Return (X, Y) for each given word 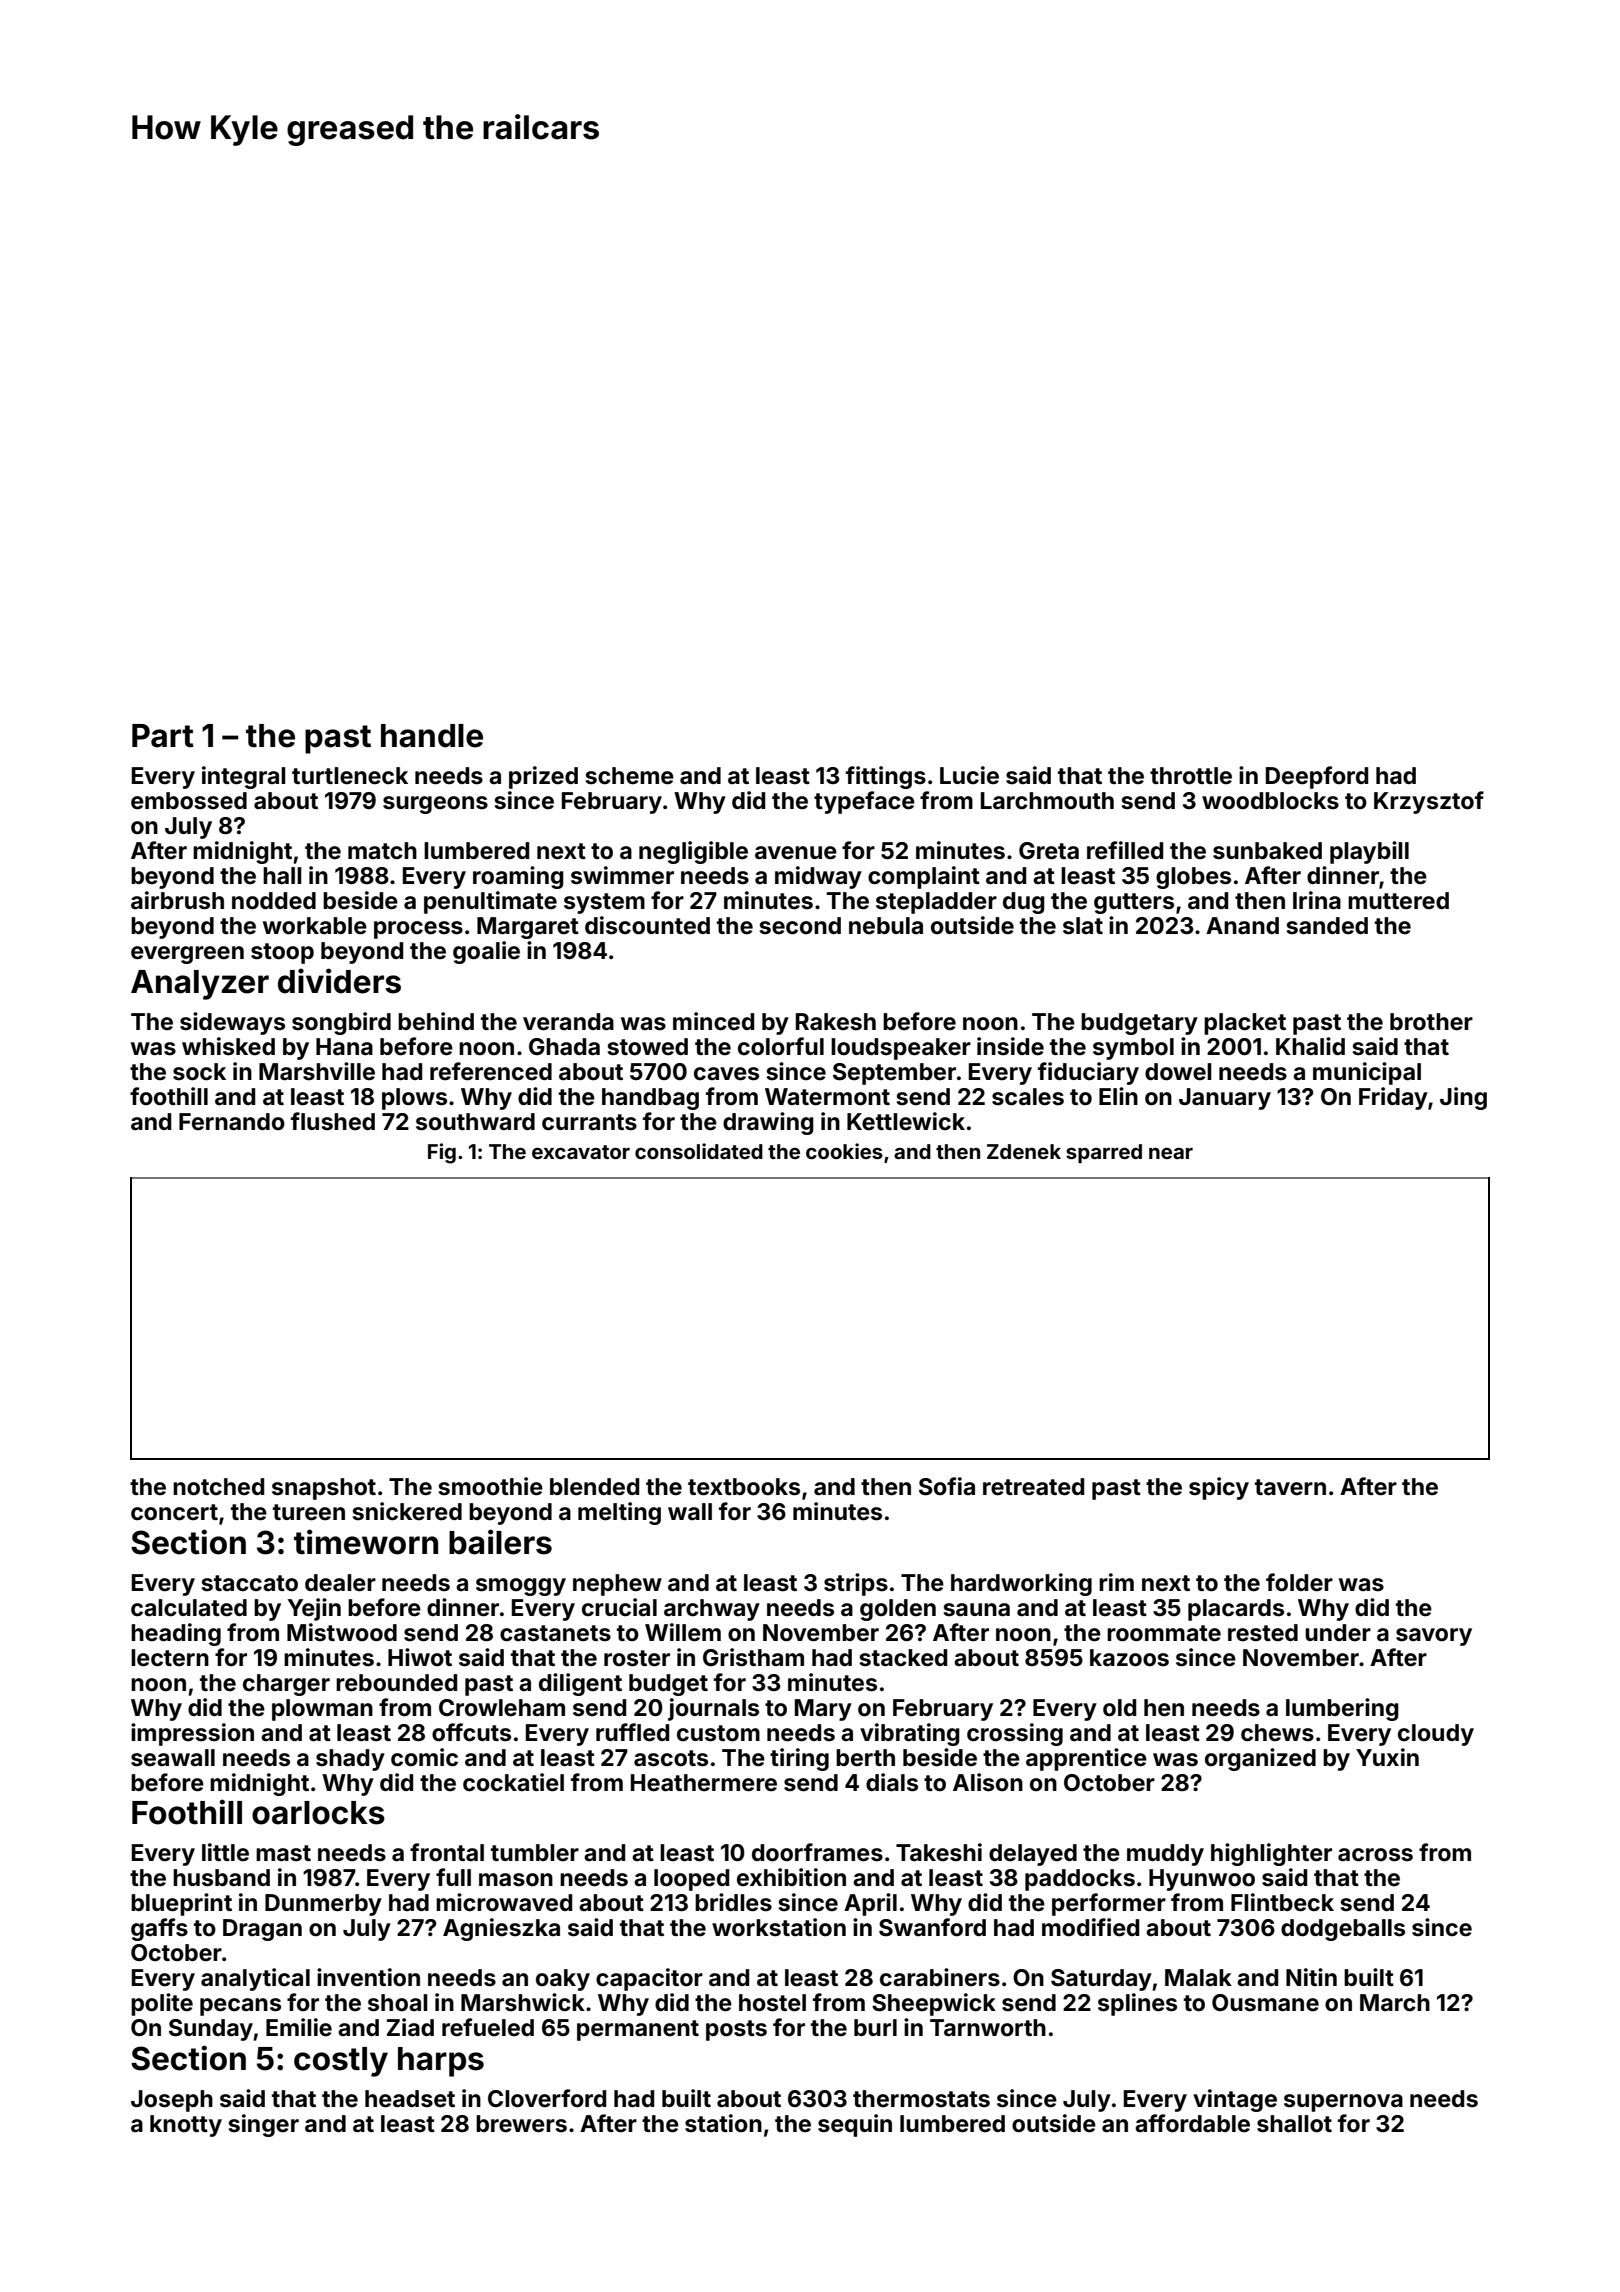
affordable (1192, 2123)
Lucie (969, 775)
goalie (486, 952)
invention (368, 1977)
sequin (855, 2125)
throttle (1191, 775)
